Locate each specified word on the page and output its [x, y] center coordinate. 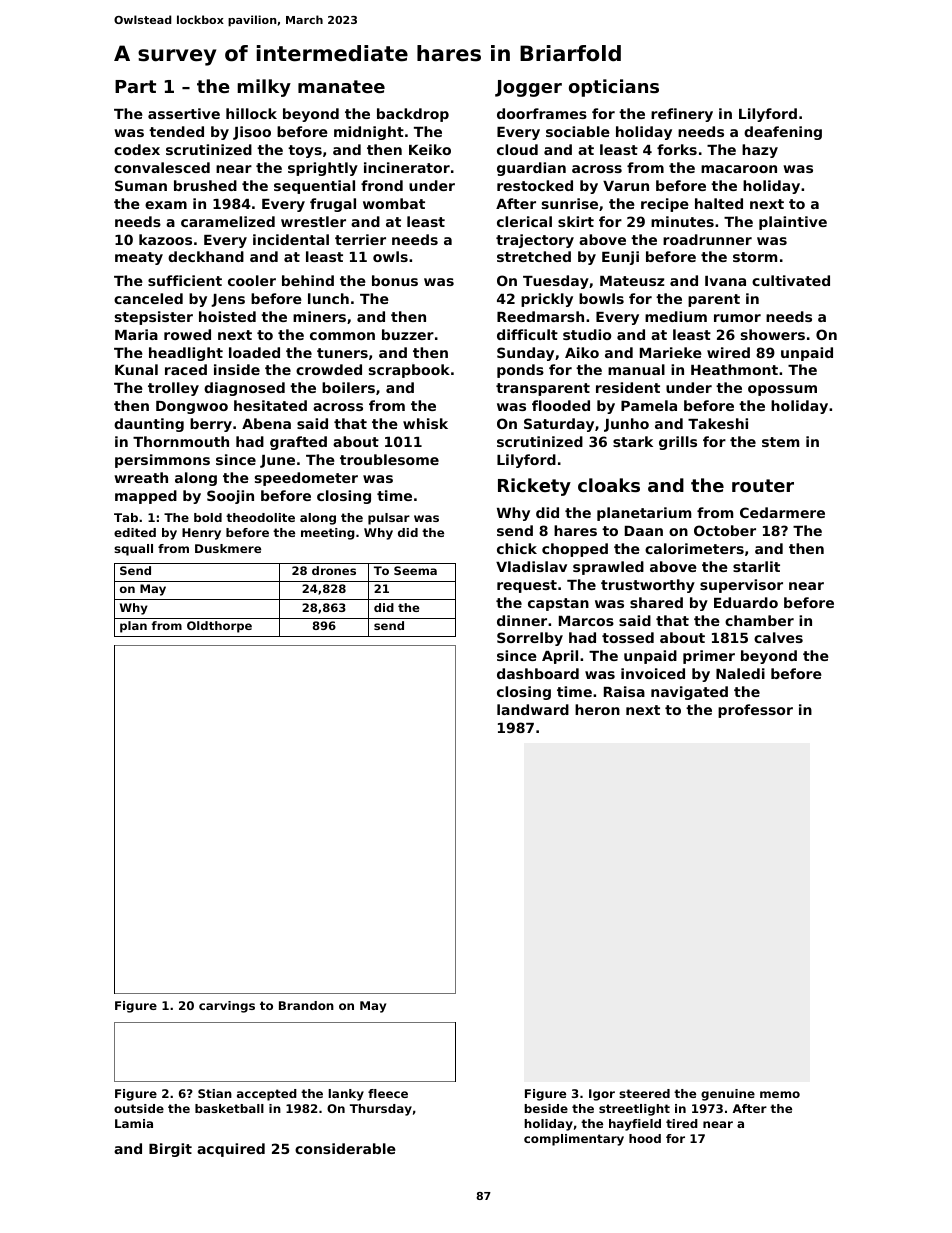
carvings [227, 1007]
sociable [578, 131]
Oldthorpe [219, 627]
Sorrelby [530, 639]
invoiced [653, 673]
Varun [626, 186]
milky [264, 88]
